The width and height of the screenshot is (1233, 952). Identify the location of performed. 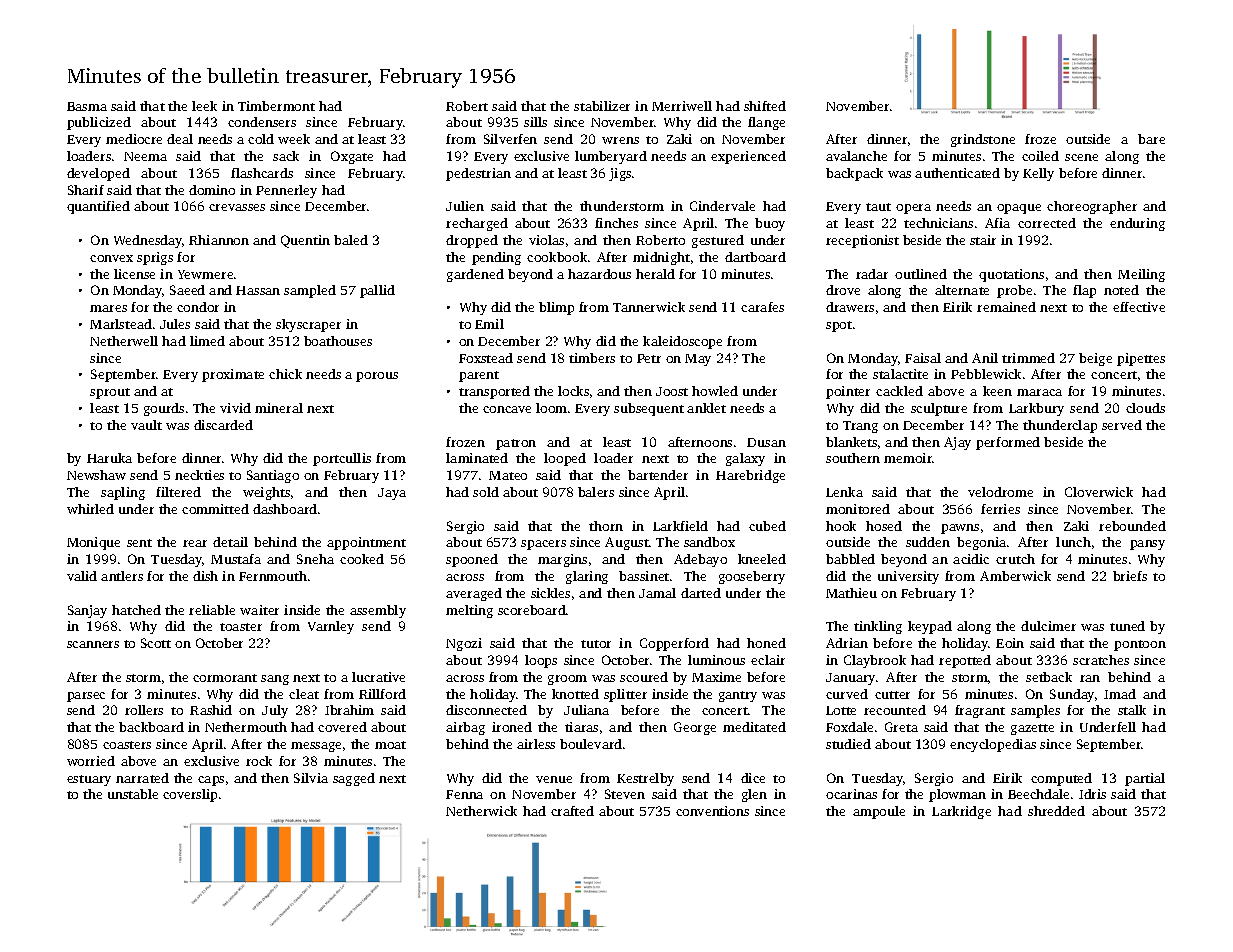
(1008, 443).
